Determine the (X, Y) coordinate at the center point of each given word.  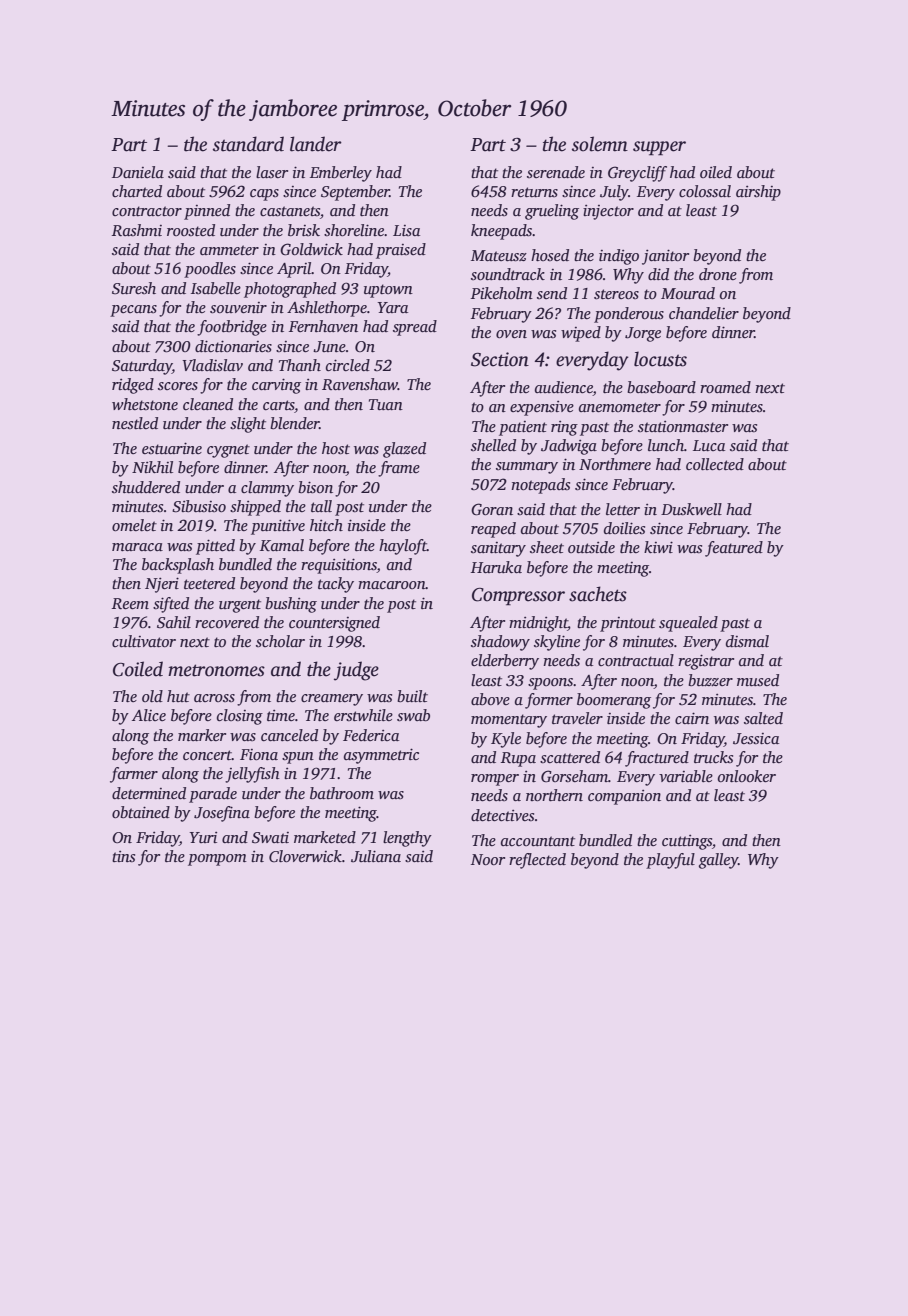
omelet (134, 525)
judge (356, 671)
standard (248, 144)
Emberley (341, 174)
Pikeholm (502, 293)
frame (399, 469)
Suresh (134, 288)
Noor (488, 859)
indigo (619, 257)
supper (659, 148)
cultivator (144, 641)
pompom (217, 860)
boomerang (614, 701)
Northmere (615, 464)
